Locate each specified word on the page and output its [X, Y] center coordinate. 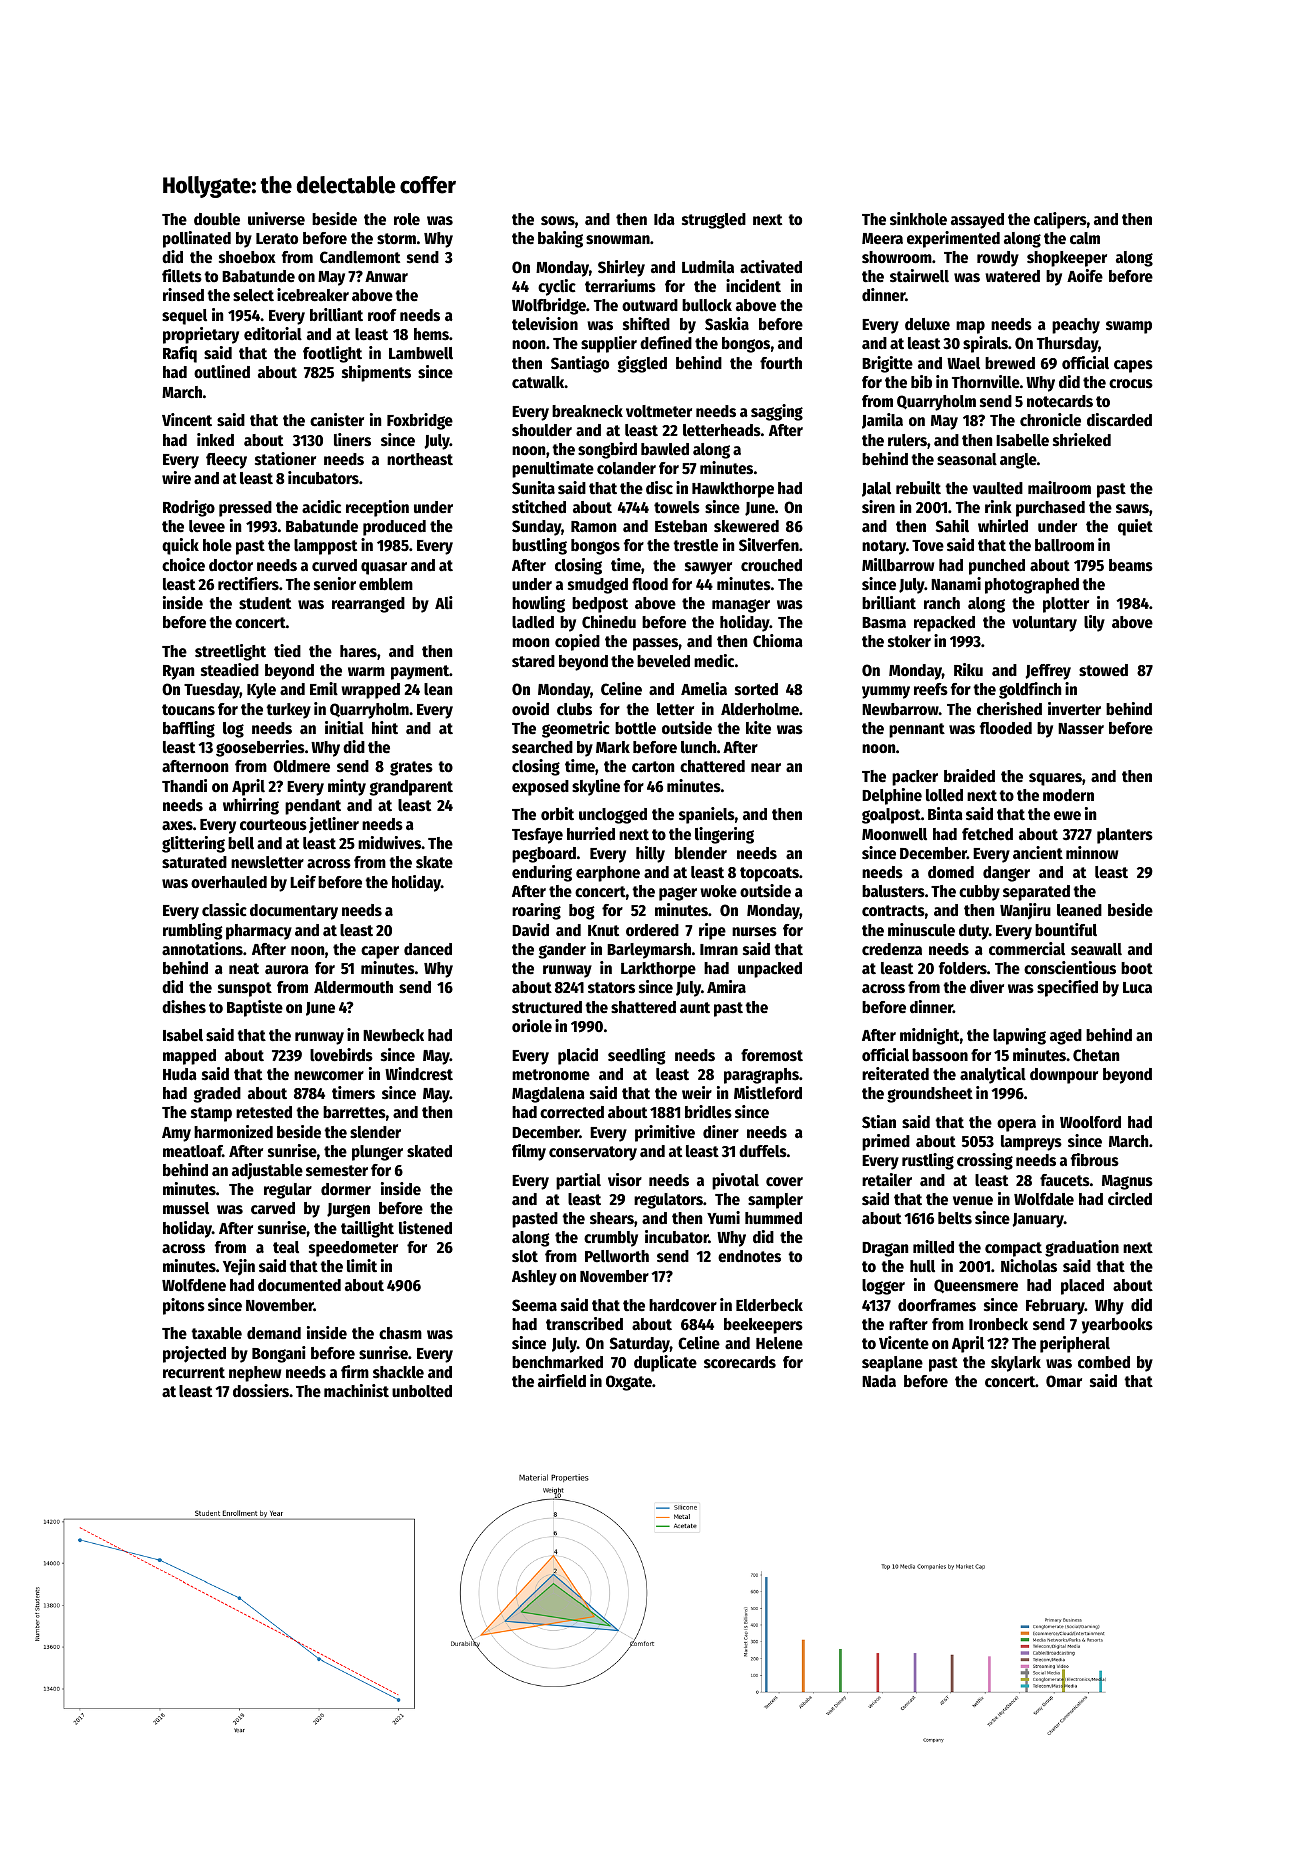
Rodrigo [189, 508]
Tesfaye [537, 836]
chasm [400, 1333]
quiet [1135, 527]
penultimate [553, 469]
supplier [609, 344]
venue [973, 1201]
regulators [668, 1201]
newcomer [329, 1076]
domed [951, 872]
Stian [879, 1121]
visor [625, 1179]
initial [344, 727]
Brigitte [887, 364]
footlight [332, 354]
